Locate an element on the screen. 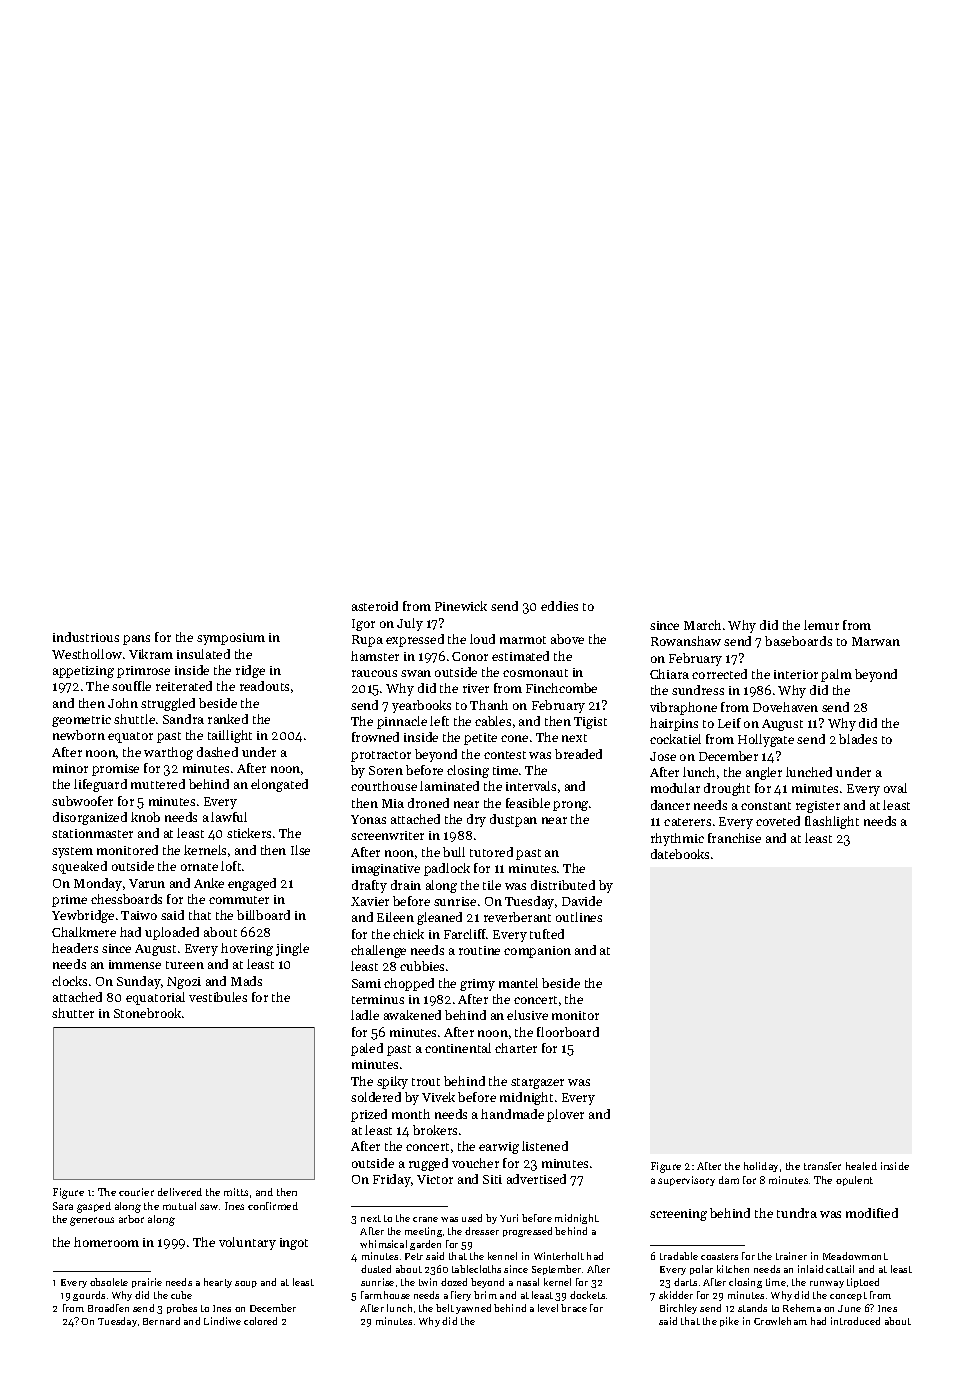 Image resolution: width=965 pixels, height=1398 pixels. symposium is located at coordinates (231, 639).
